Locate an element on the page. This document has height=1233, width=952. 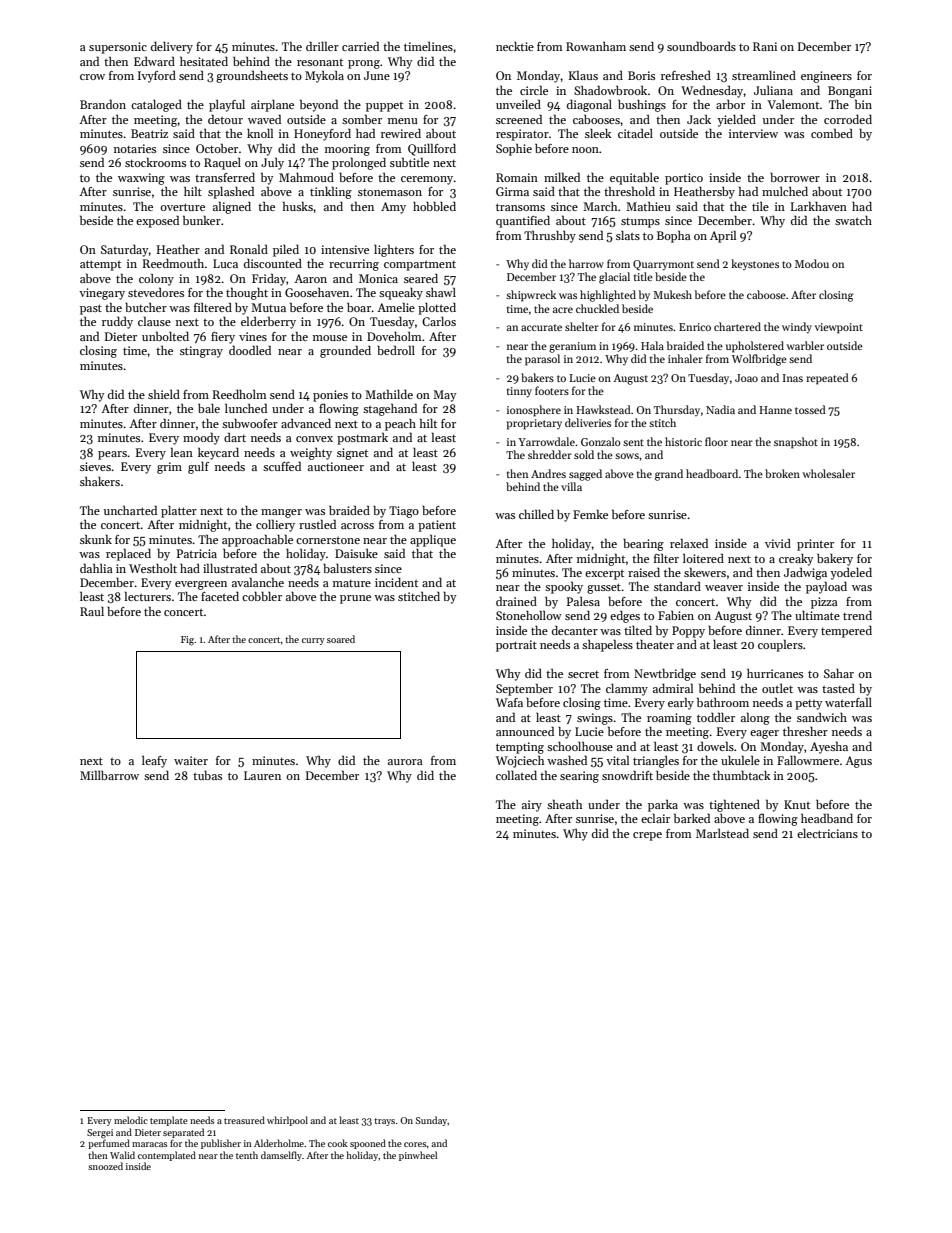
Sunday is located at coordinates (432, 1121).
